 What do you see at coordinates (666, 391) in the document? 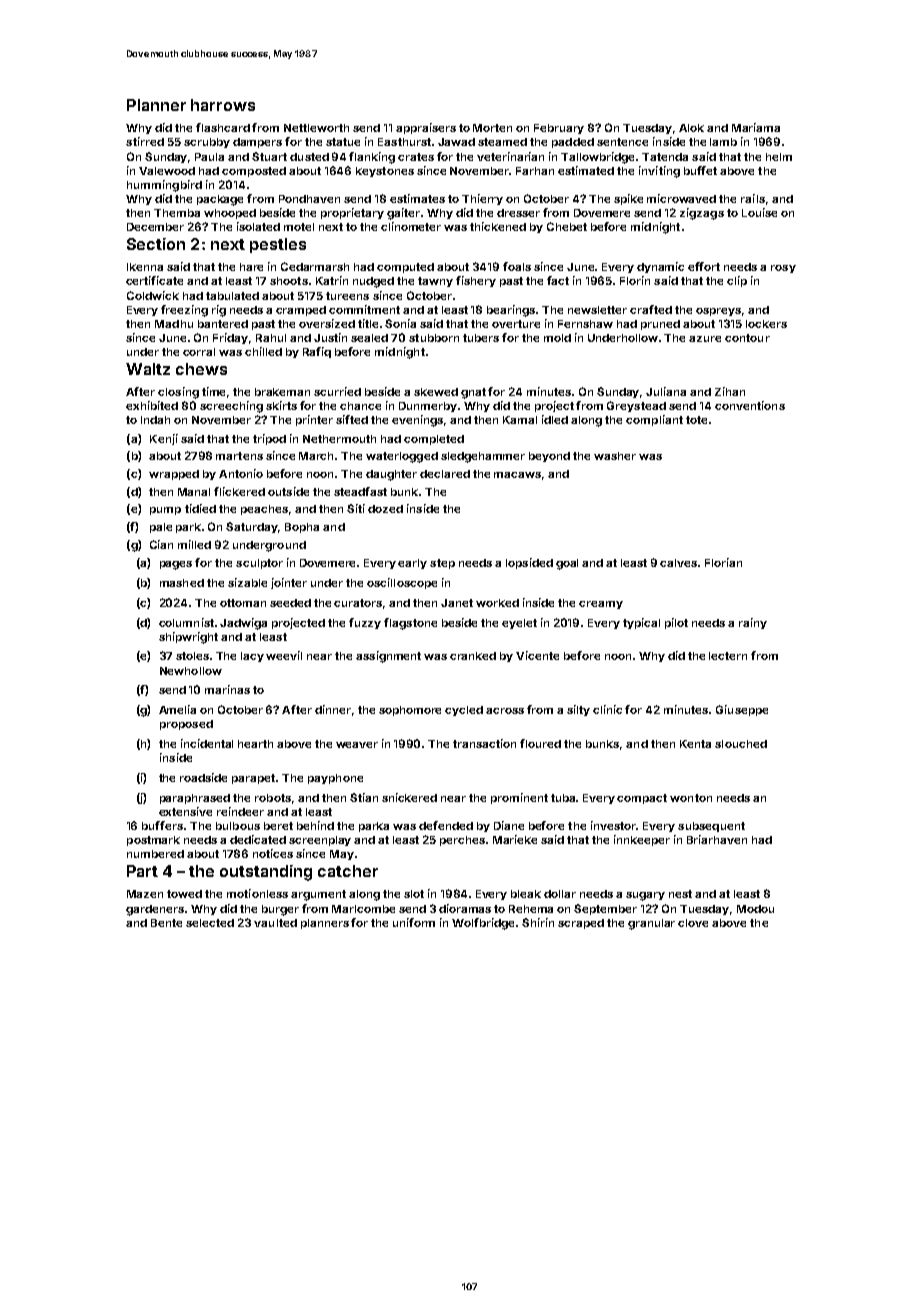
I see `Juliana` at bounding box center [666, 391].
